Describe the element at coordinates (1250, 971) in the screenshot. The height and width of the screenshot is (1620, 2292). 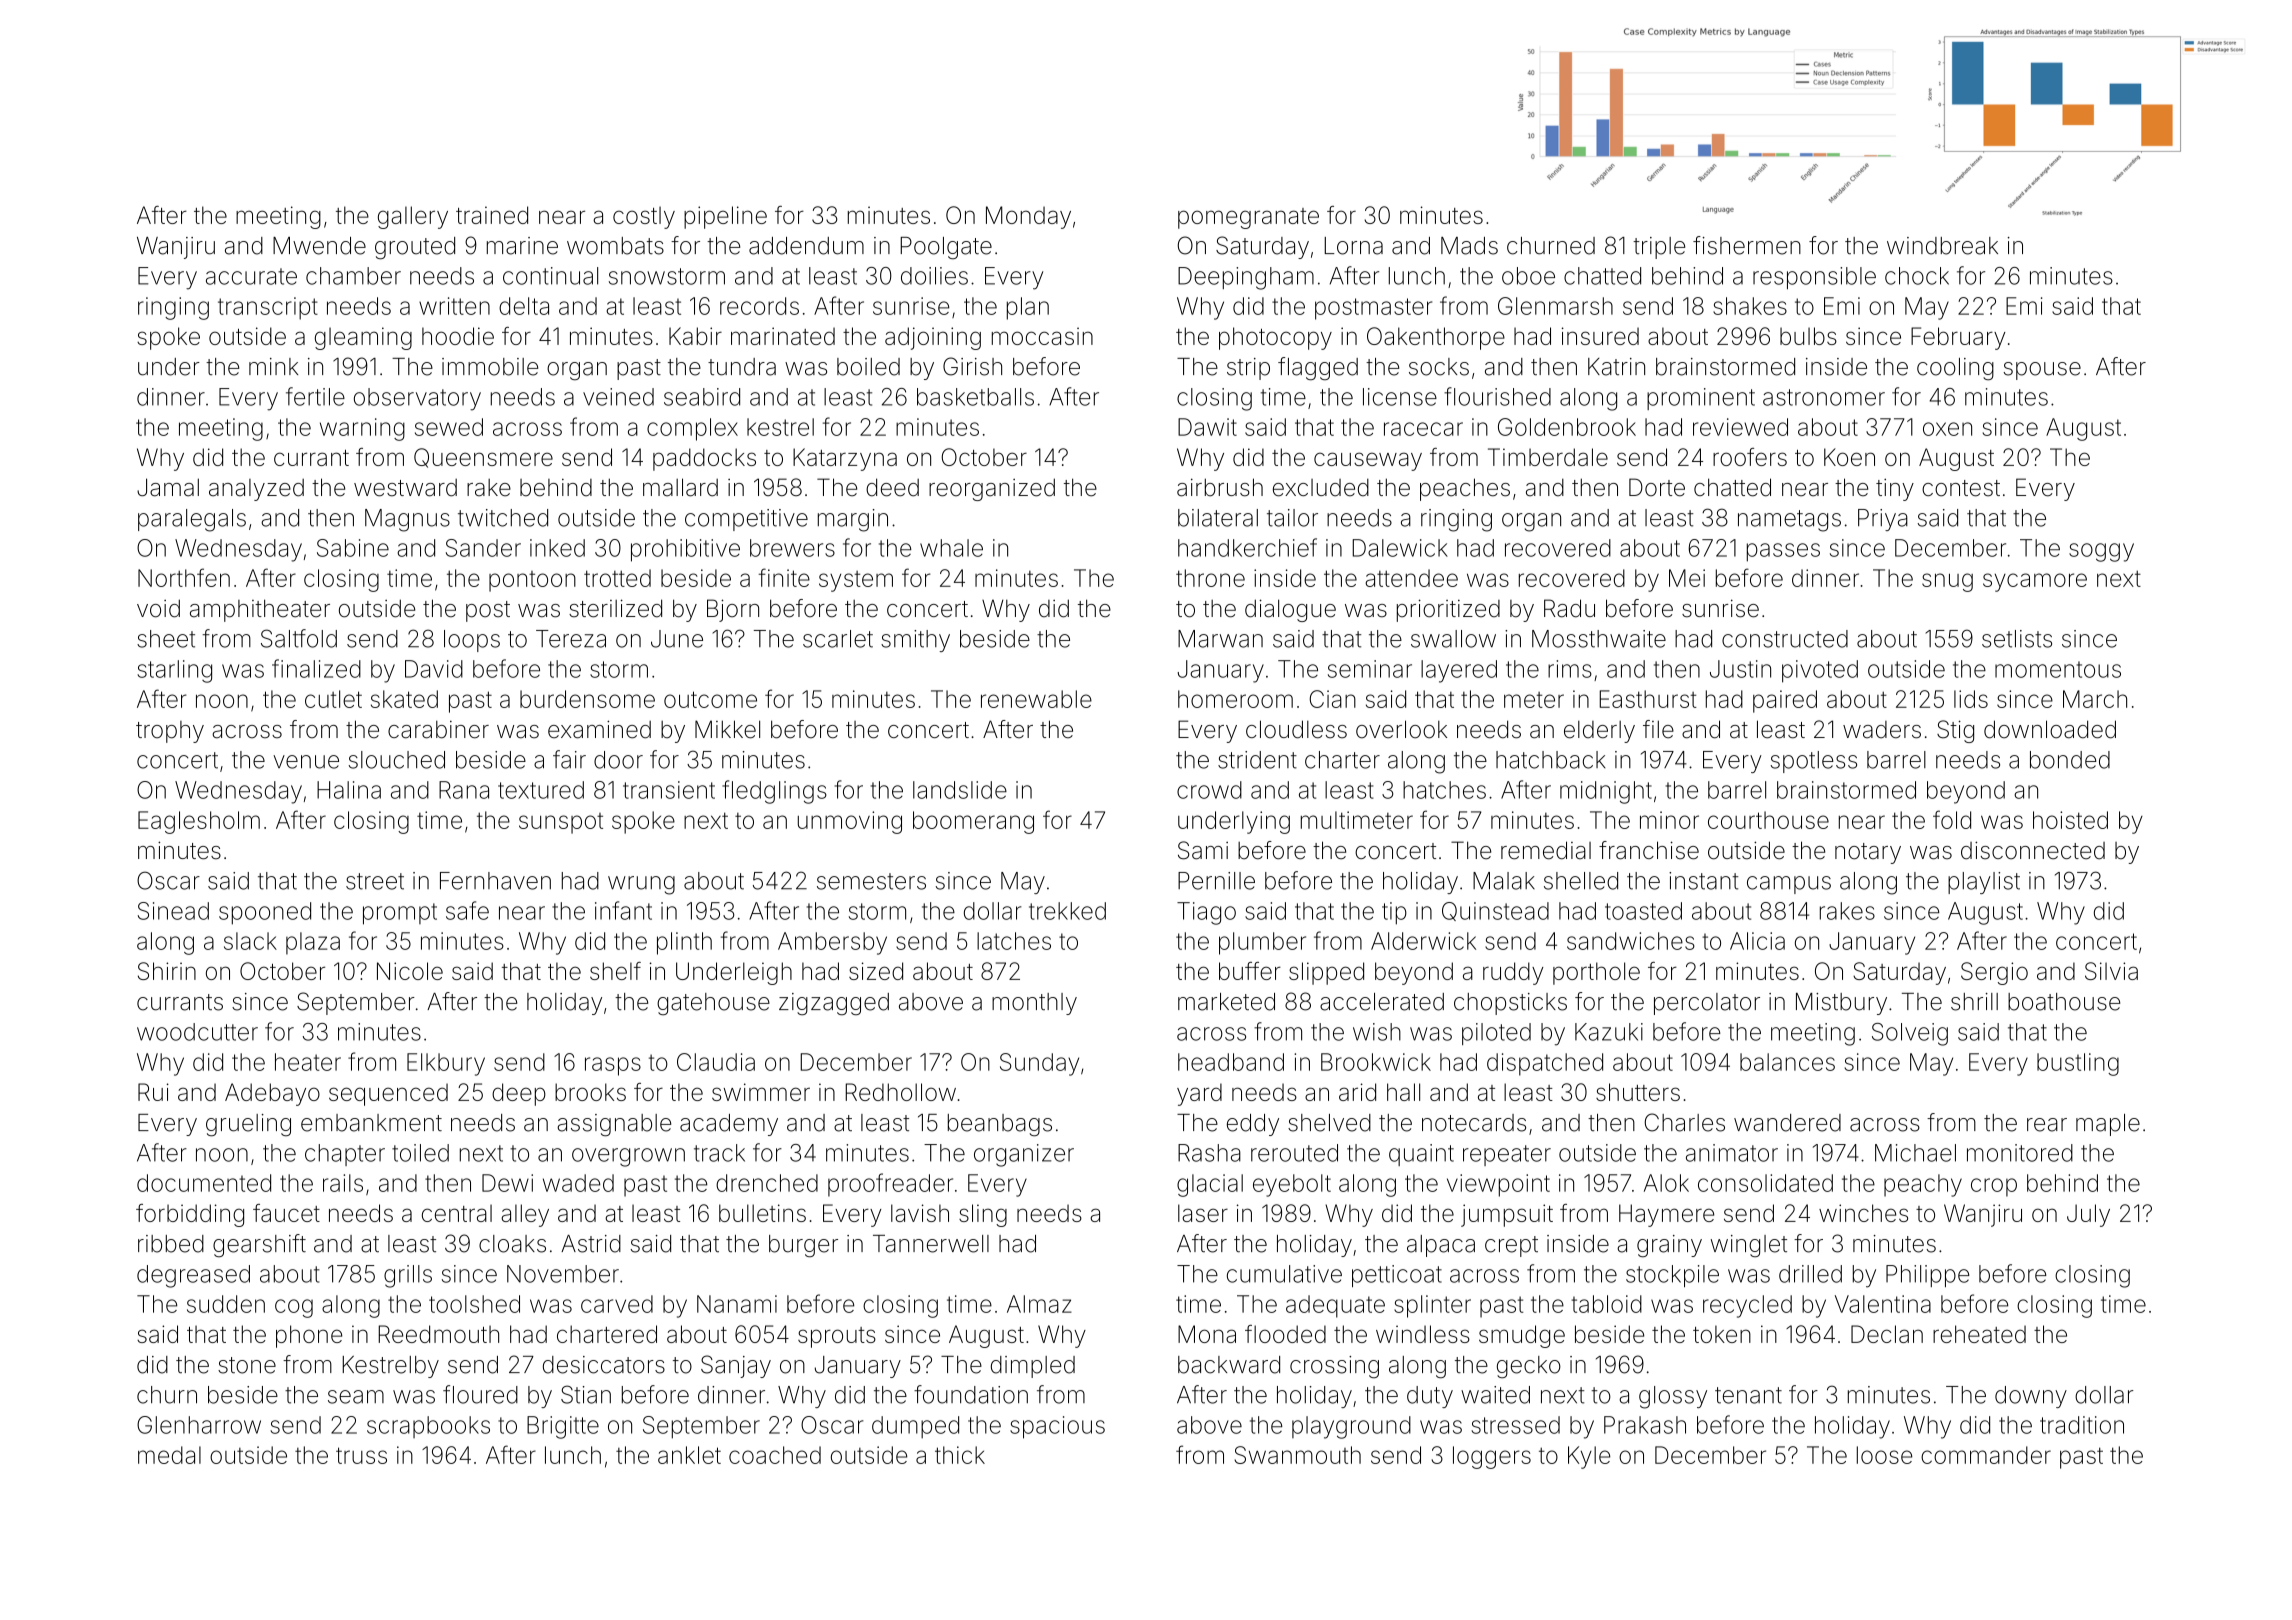
I see `buffer` at that location.
